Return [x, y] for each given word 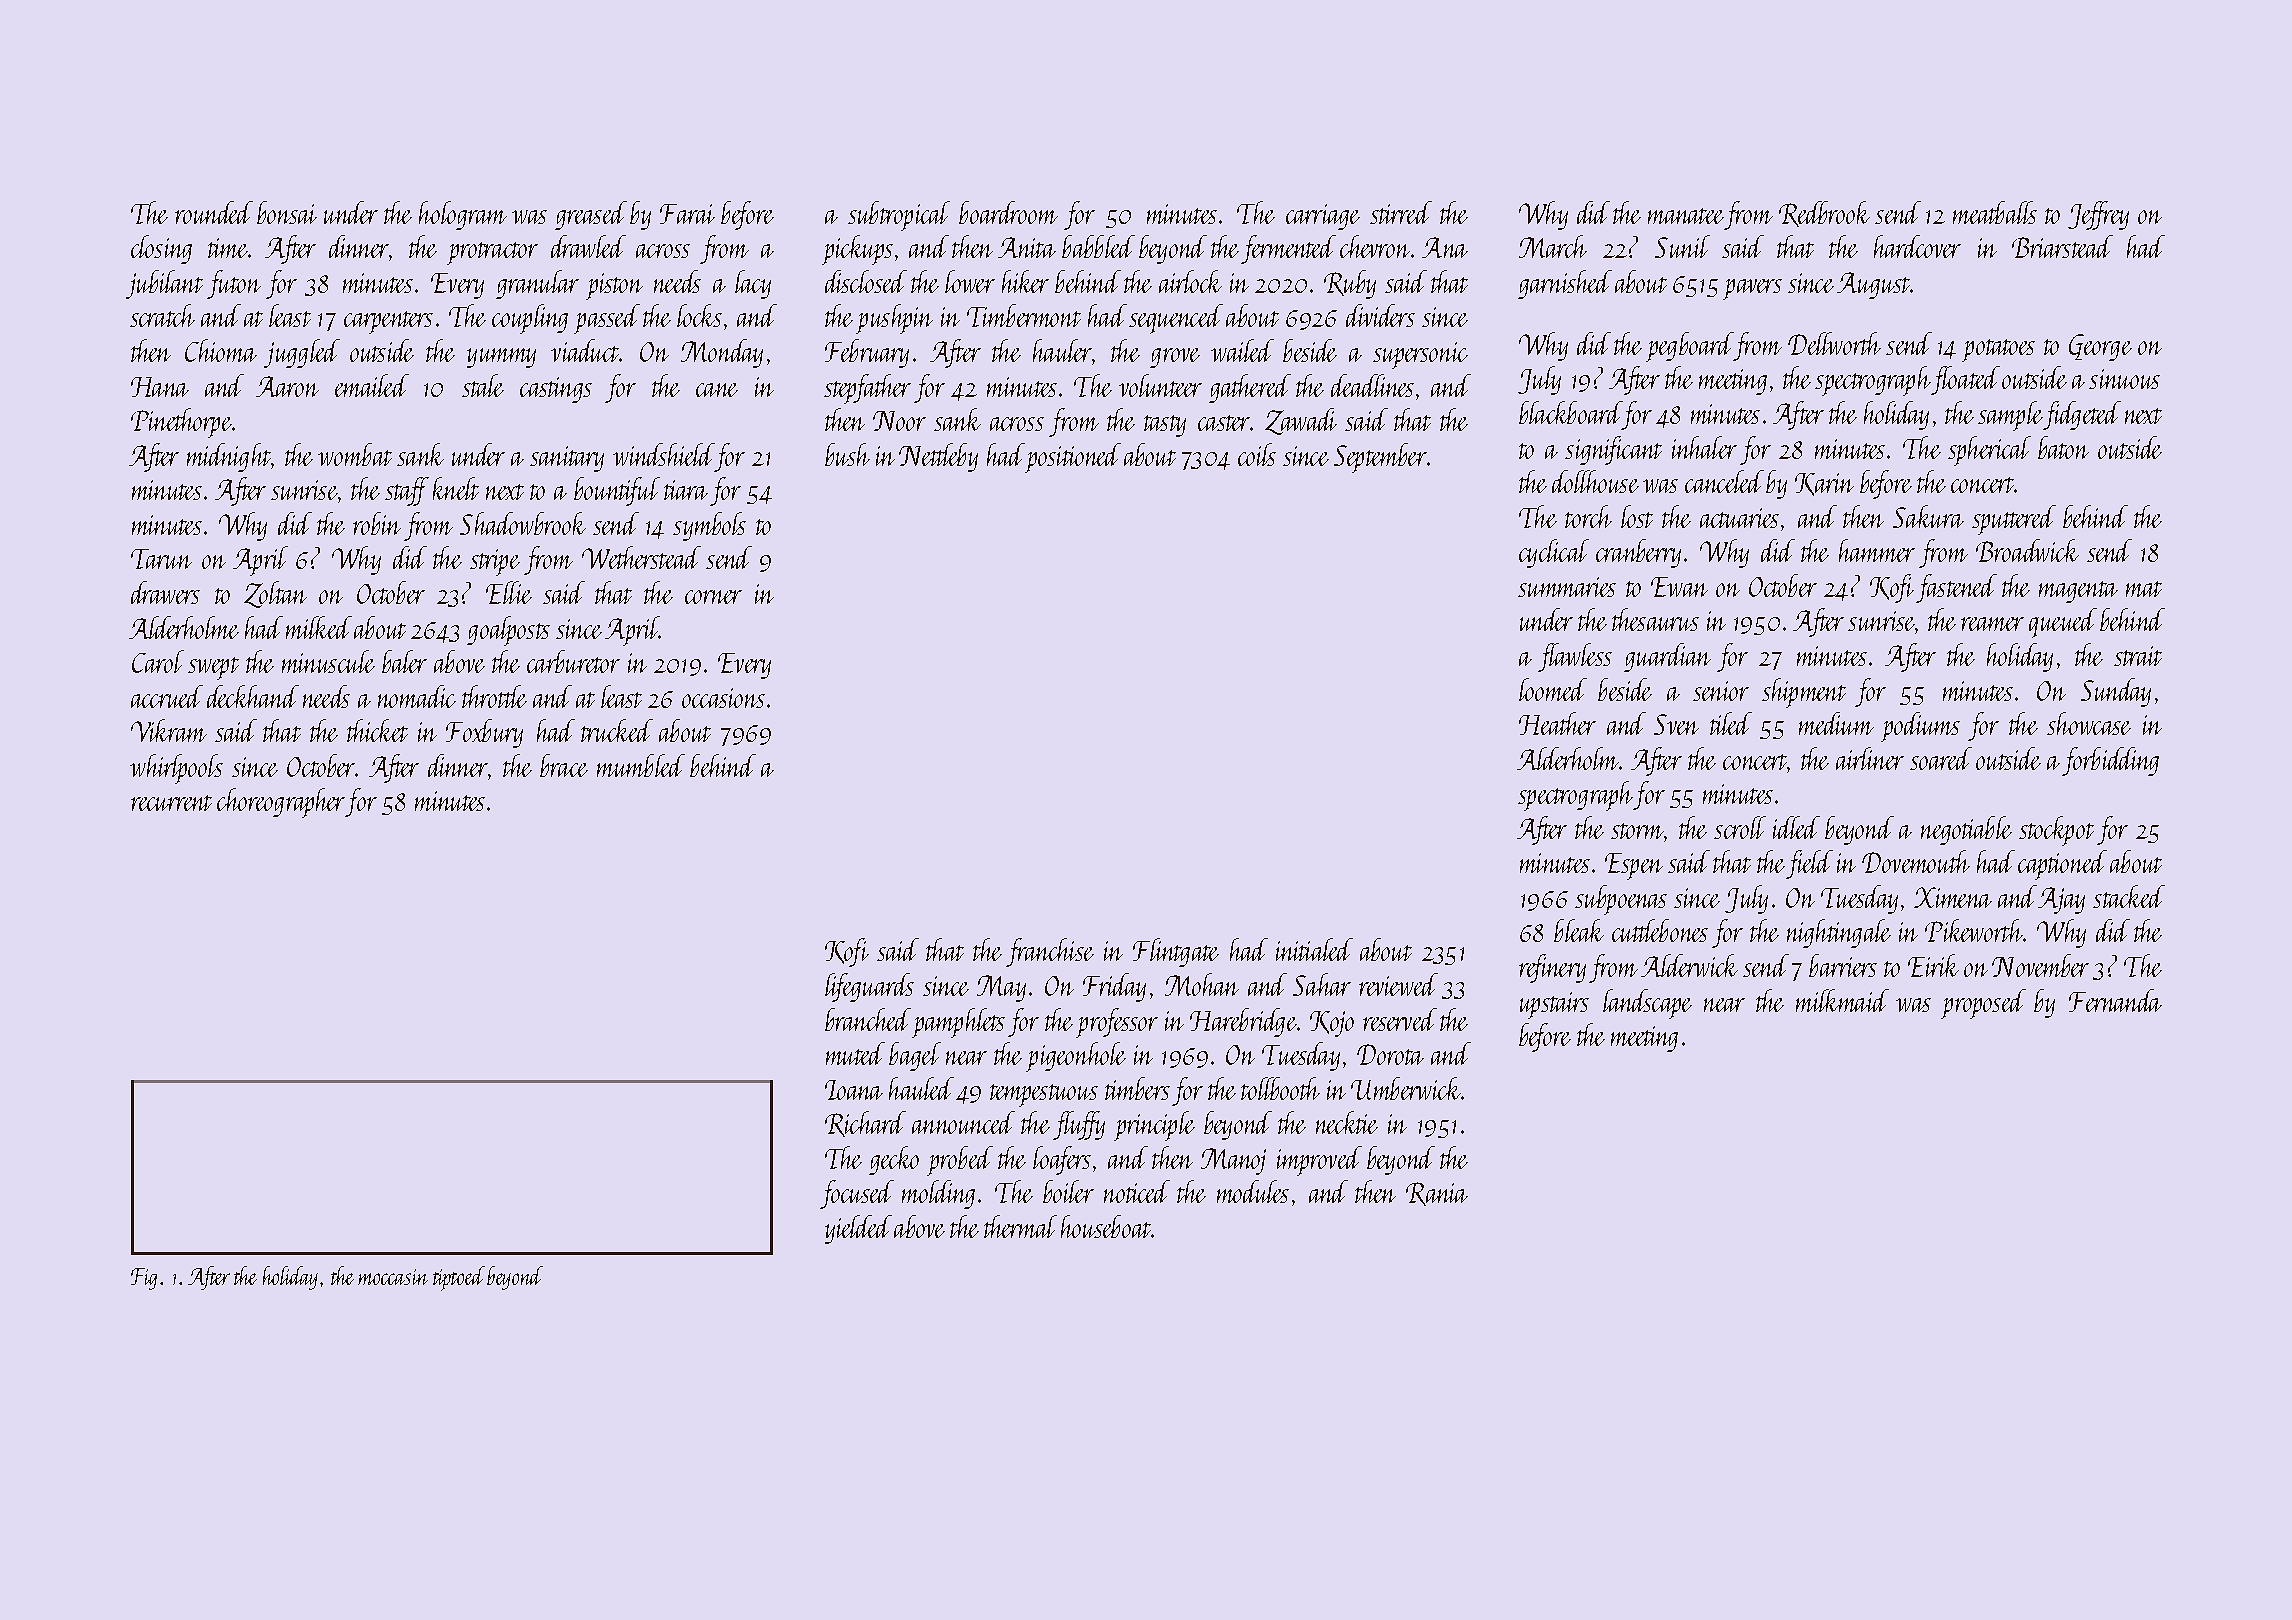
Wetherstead [641, 557]
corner [713, 597]
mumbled [641, 765]
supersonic [1420, 355]
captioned [2062, 865]
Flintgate [1176, 952]
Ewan [1679, 587]
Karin [1824, 484]
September [1380, 458]
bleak [1579, 930]
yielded [858, 1229]
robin [377, 523]
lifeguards [869, 987]
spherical [1989, 451]
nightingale [1839, 933]
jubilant [164, 284]
